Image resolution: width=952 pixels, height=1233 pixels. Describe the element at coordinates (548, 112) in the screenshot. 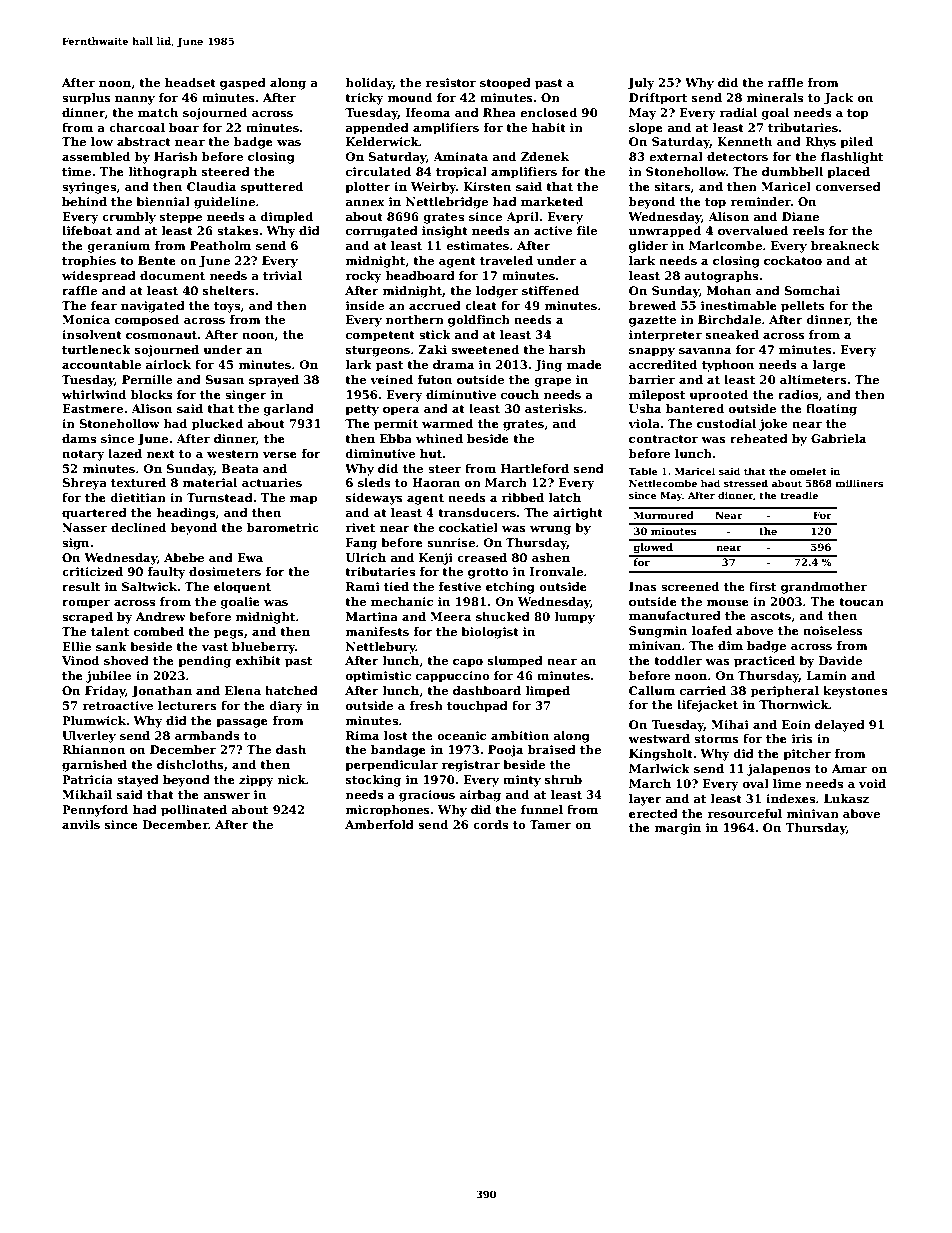

I see `enclosed` at that location.
